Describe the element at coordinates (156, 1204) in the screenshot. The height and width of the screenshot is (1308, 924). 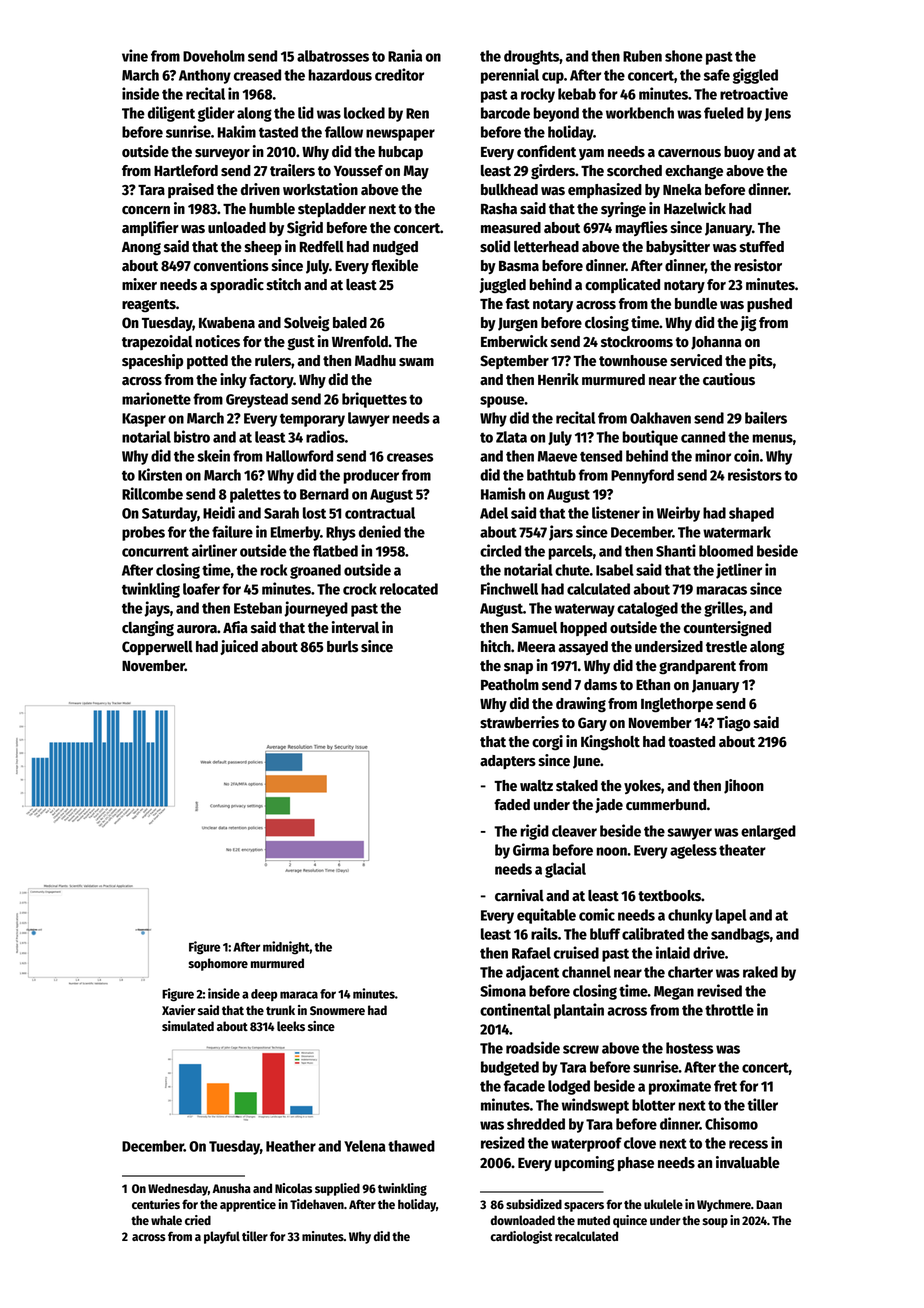
I see `centuries` at that location.
